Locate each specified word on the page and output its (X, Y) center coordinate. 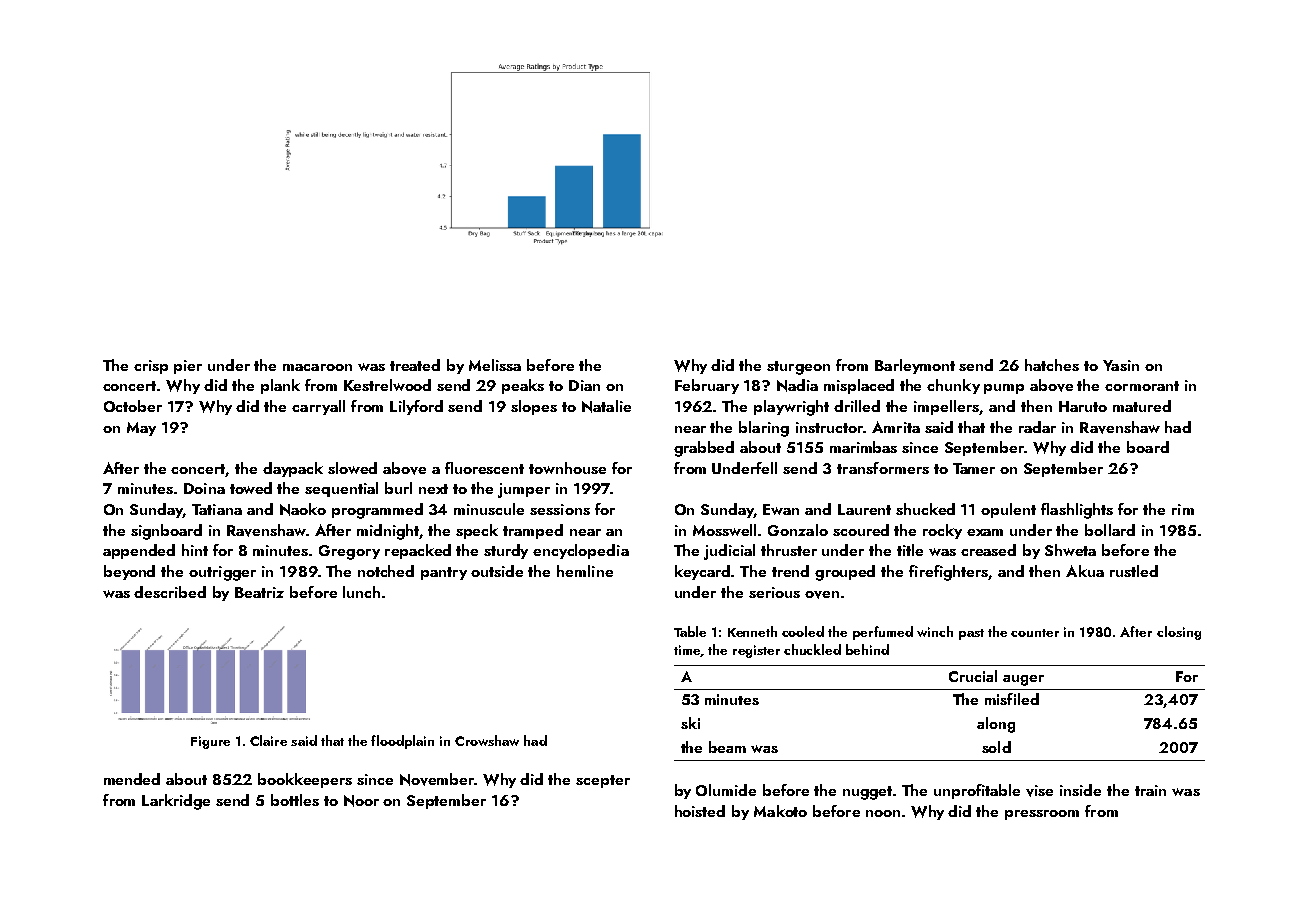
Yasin (1121, 365)
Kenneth (752, 631)
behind (867, 649)
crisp (151, 367)
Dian (584, 385)
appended (139, 551)
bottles (295, 800)
